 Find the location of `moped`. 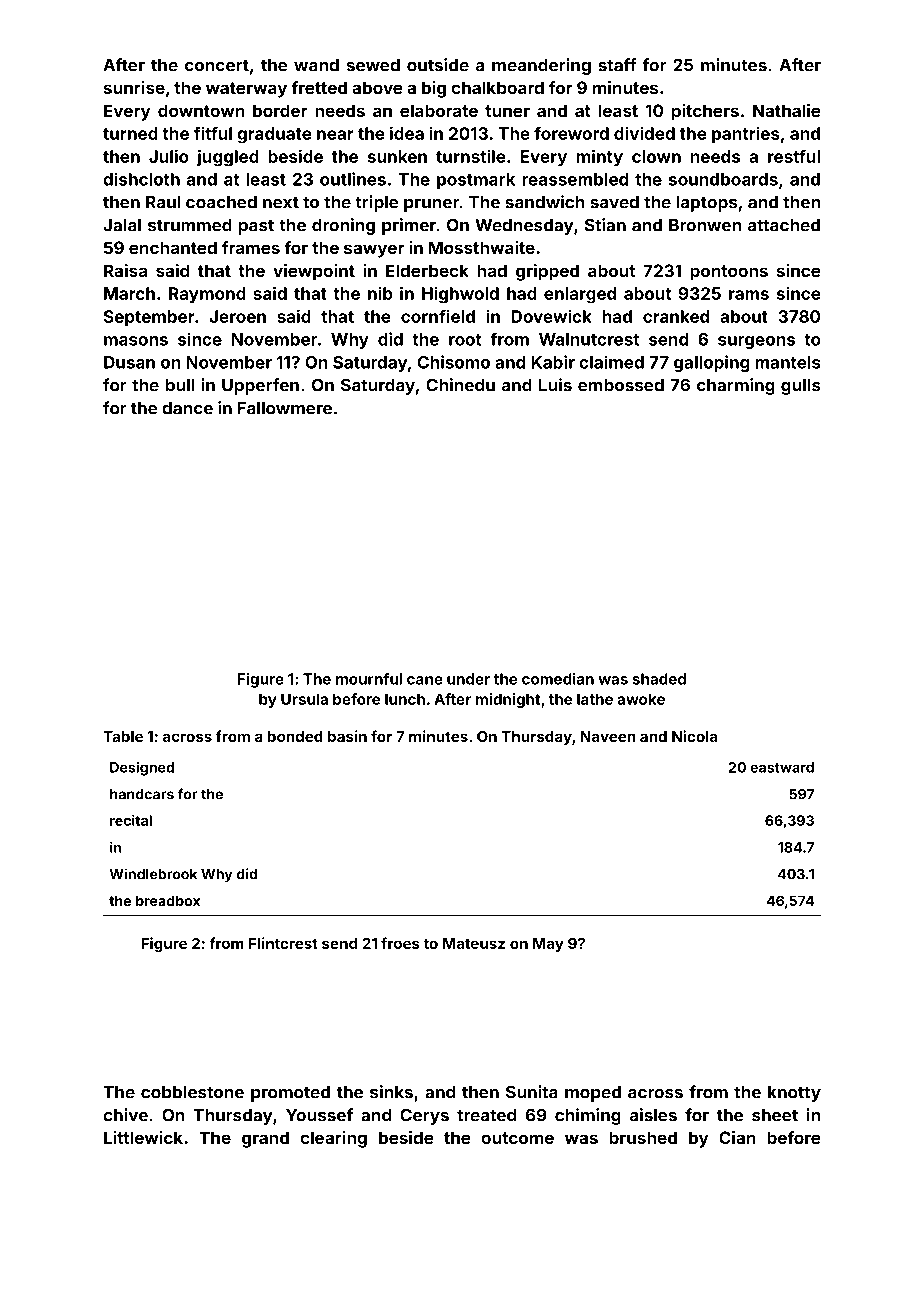

moped is located at coordinates (593, 1094).
